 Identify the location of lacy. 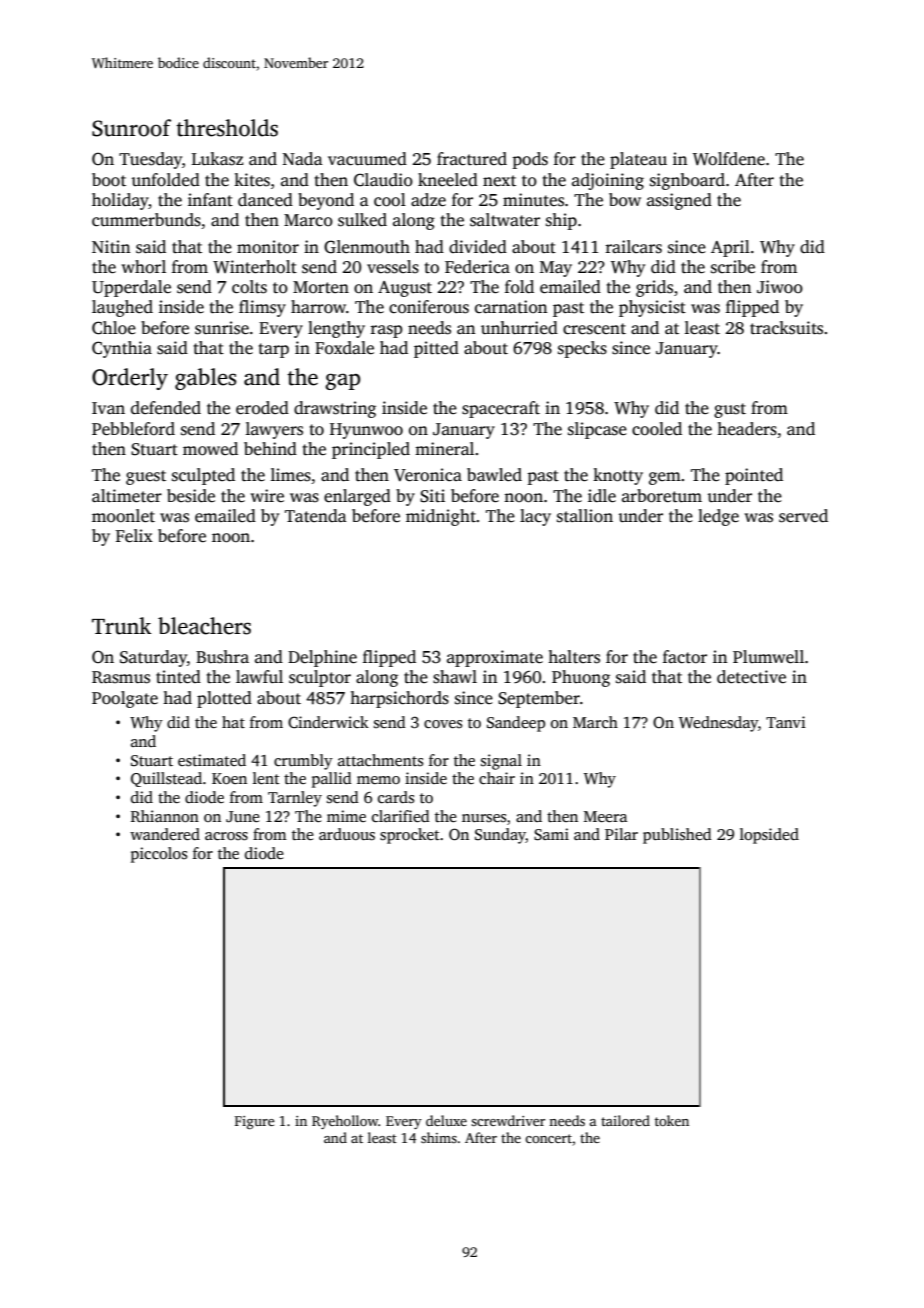
(535, 517).
